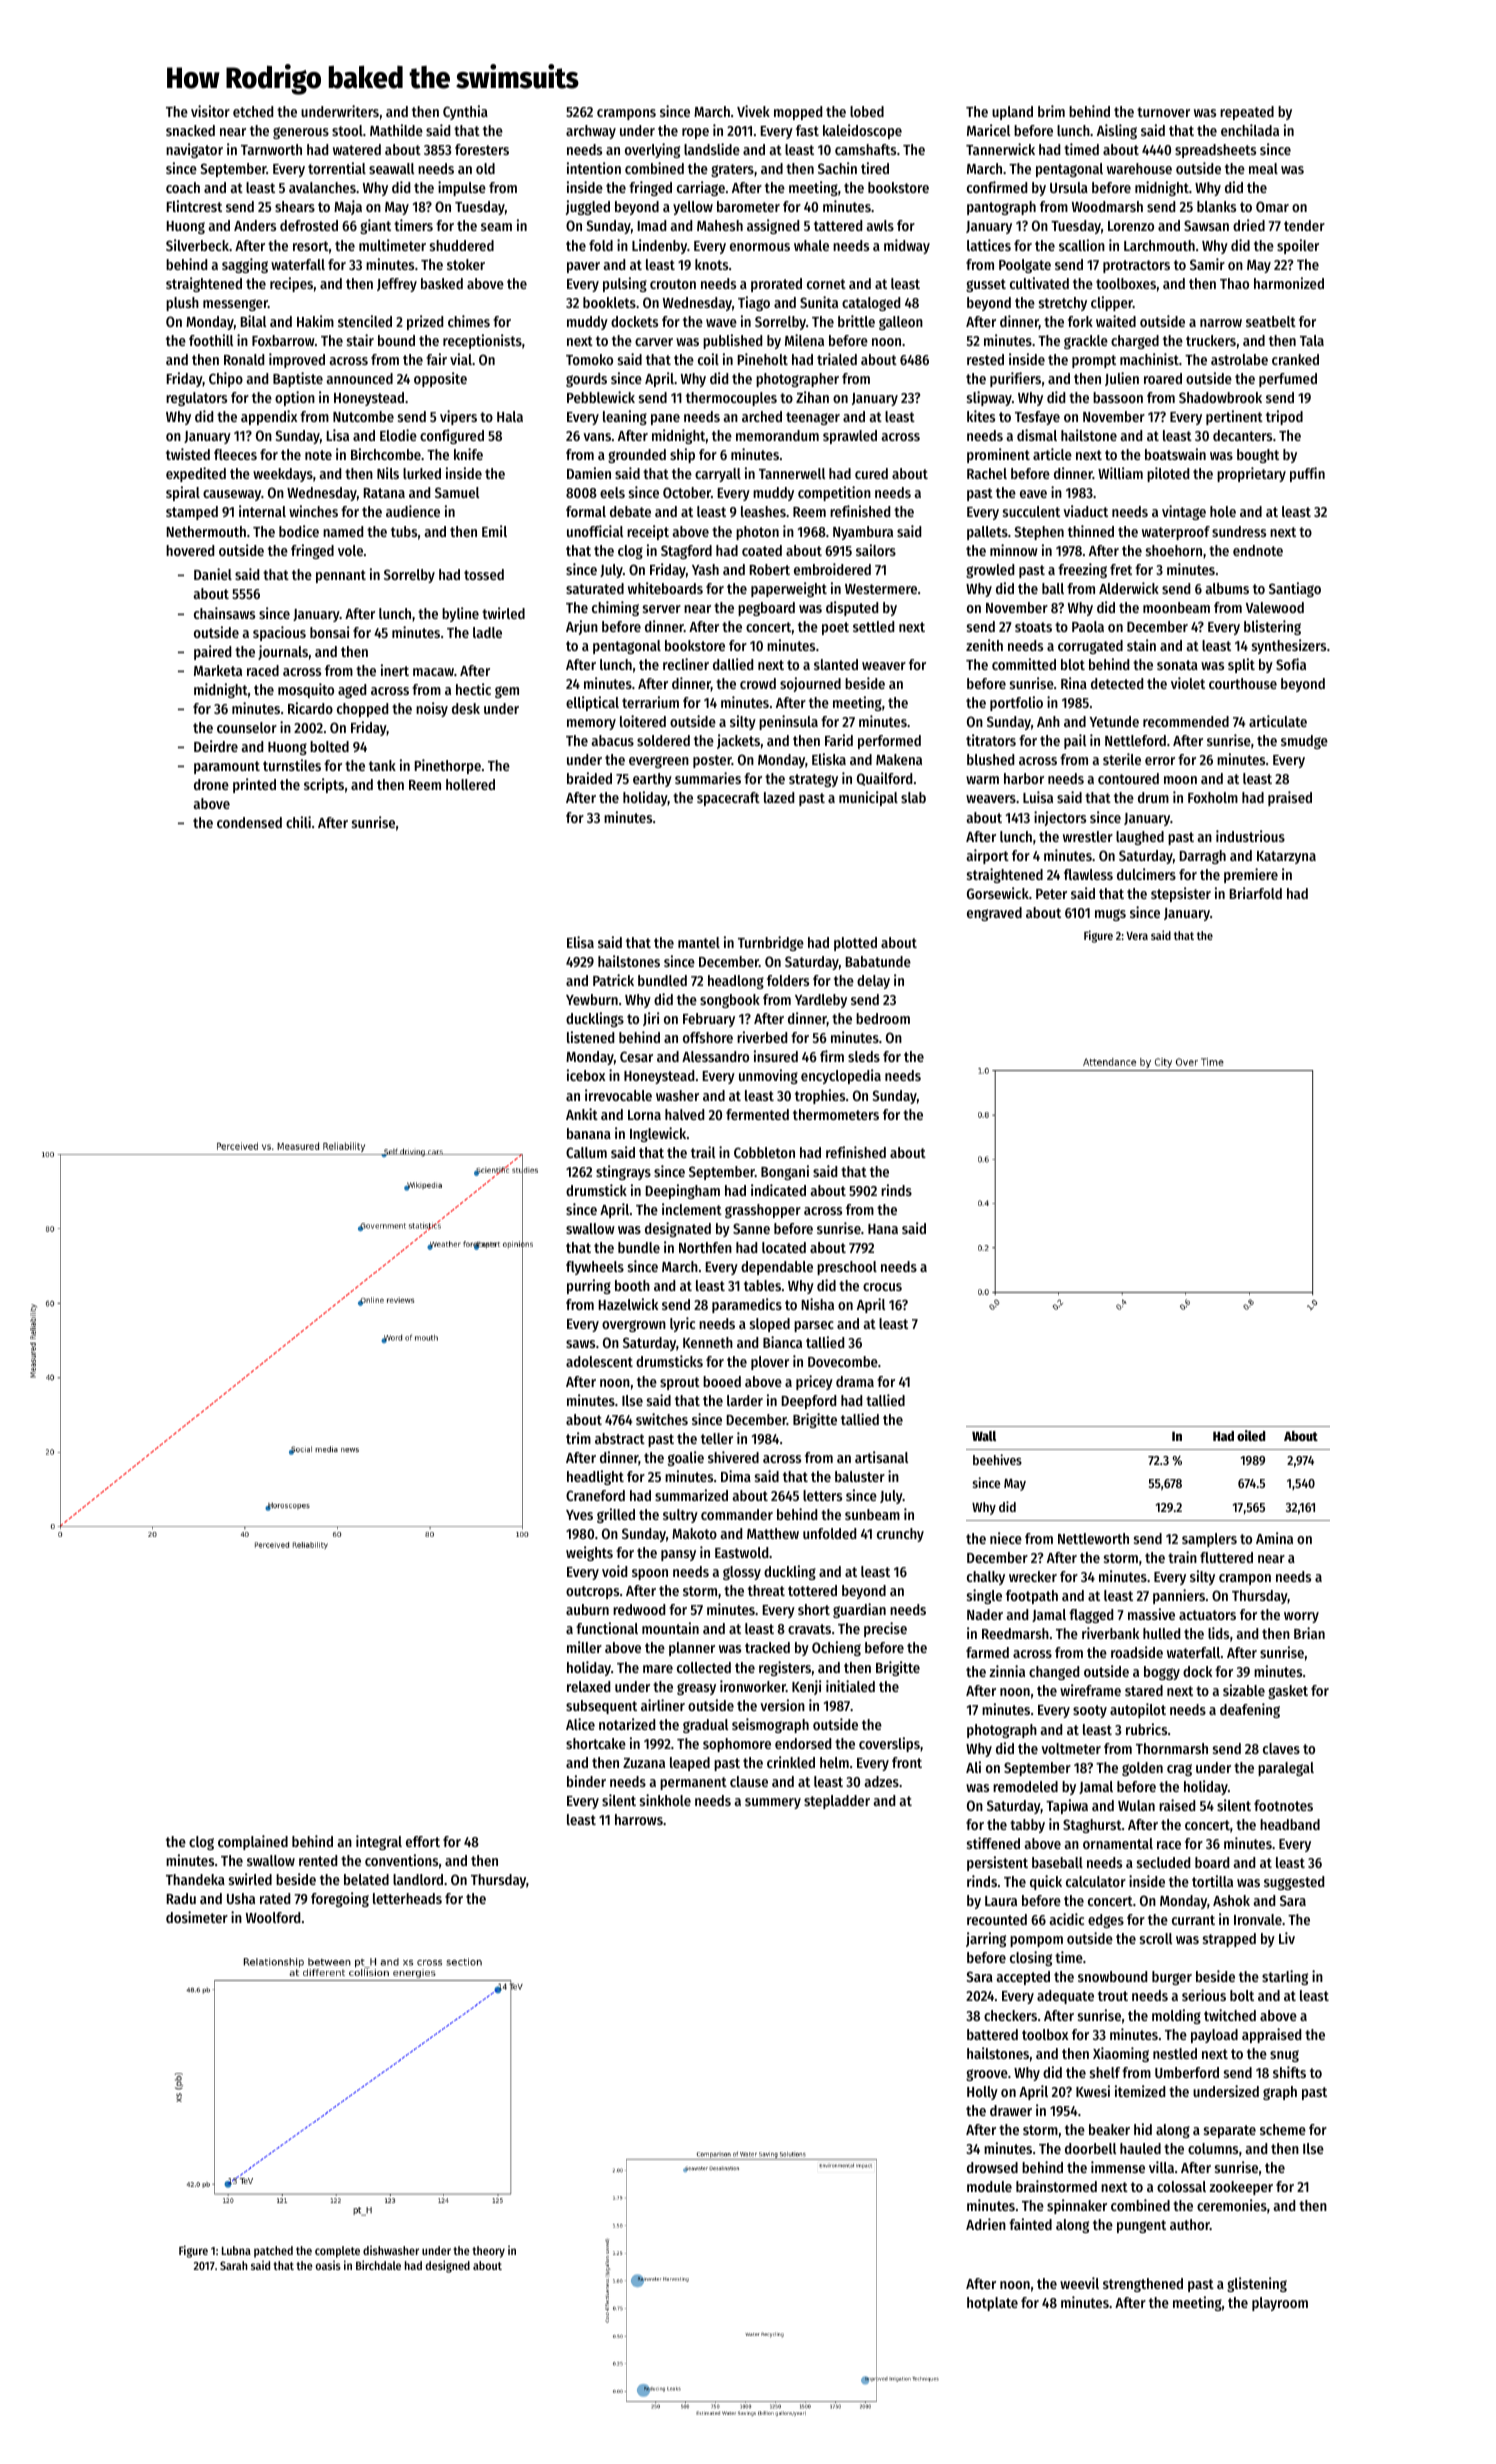 This screenshot has height=2464, width=1496. What do you see at coordinates (1075, 741) in the screenshot?
I see `pail` at bounding box center [1075, 741].
